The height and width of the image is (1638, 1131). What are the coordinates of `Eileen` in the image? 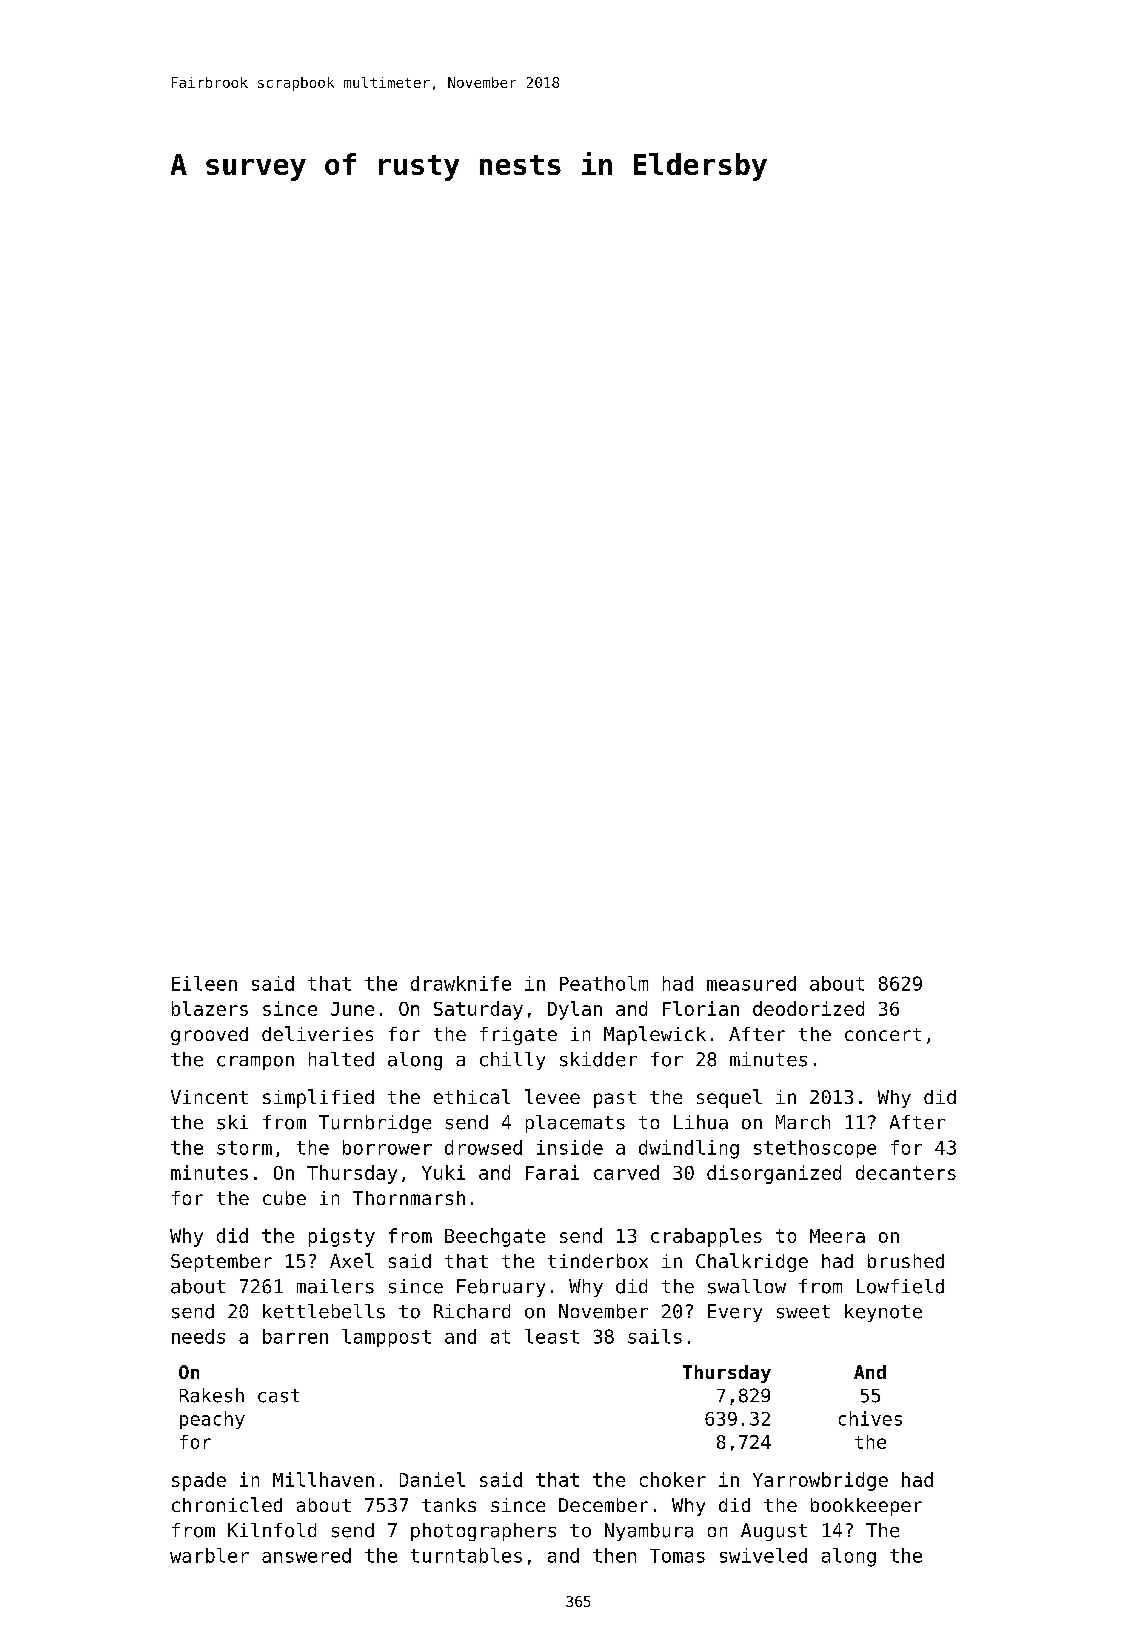 It's located at (204, 983).
